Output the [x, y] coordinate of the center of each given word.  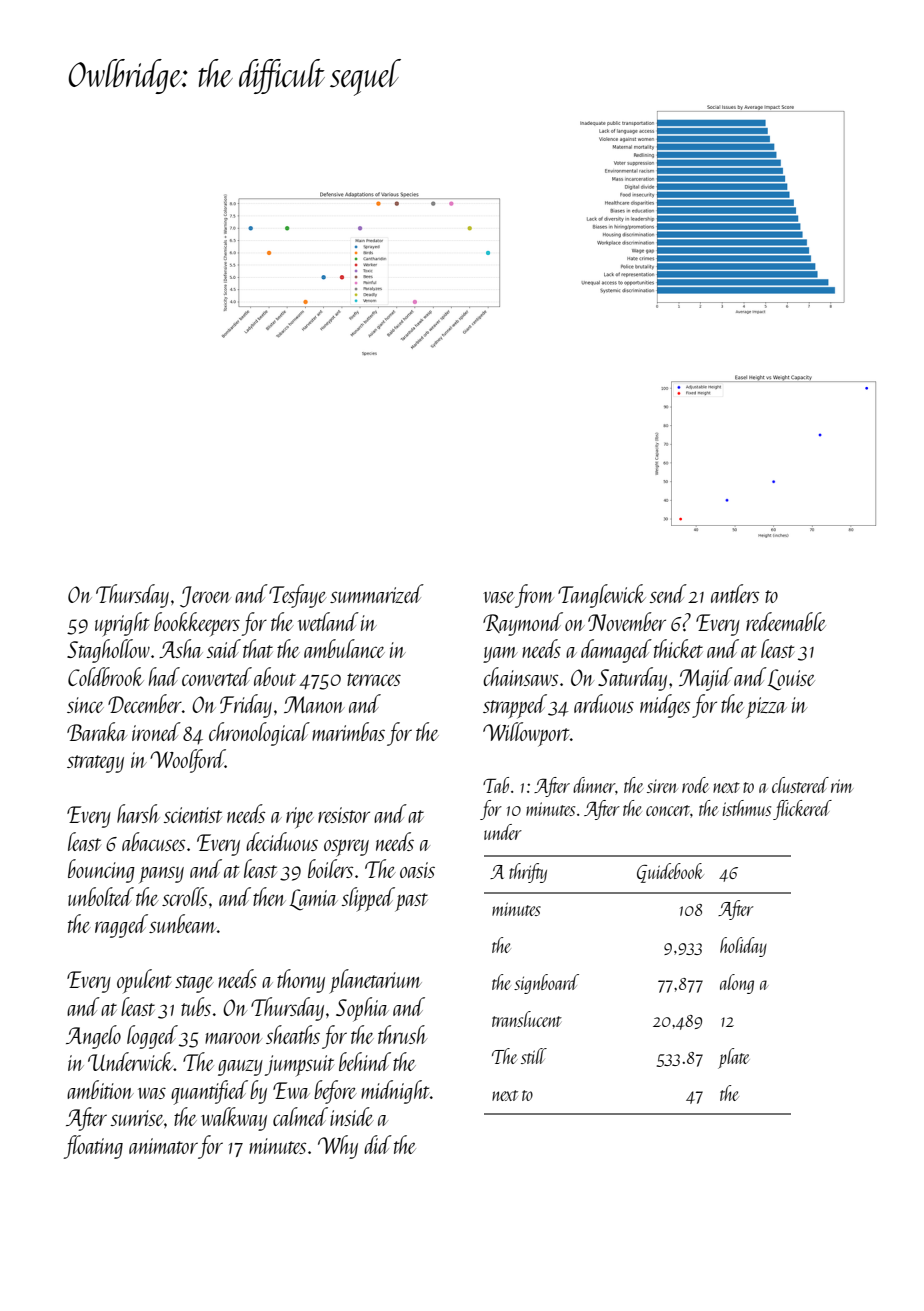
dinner [594, 786]
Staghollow [108, 651]
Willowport [526, 734]
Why [338, 1147]
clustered [800, 785]
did [378, 1144]
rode [695, 785]
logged [152, 1037]
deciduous [282, 841]
